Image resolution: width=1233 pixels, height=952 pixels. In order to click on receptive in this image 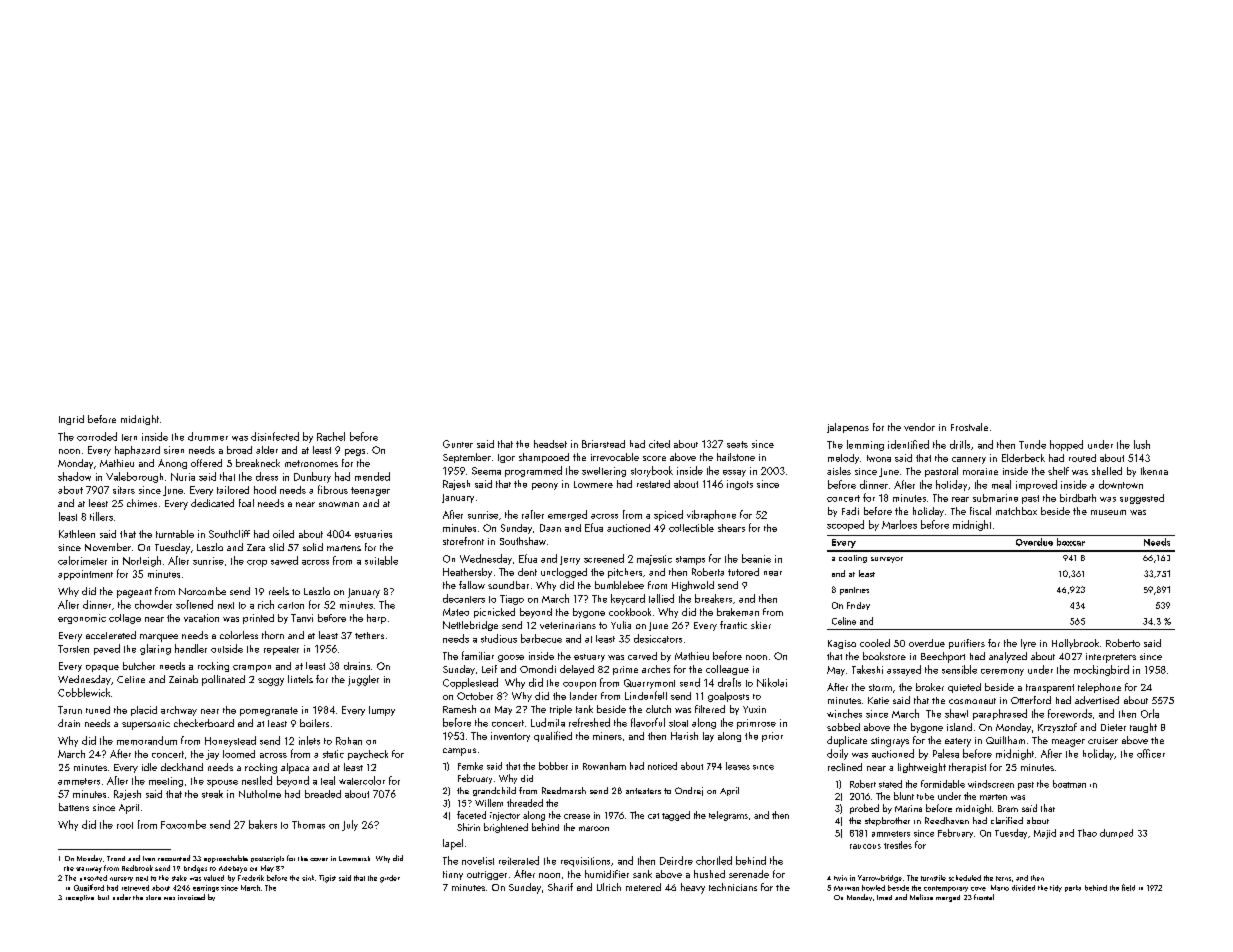, I will do `click(80, 898)`.
